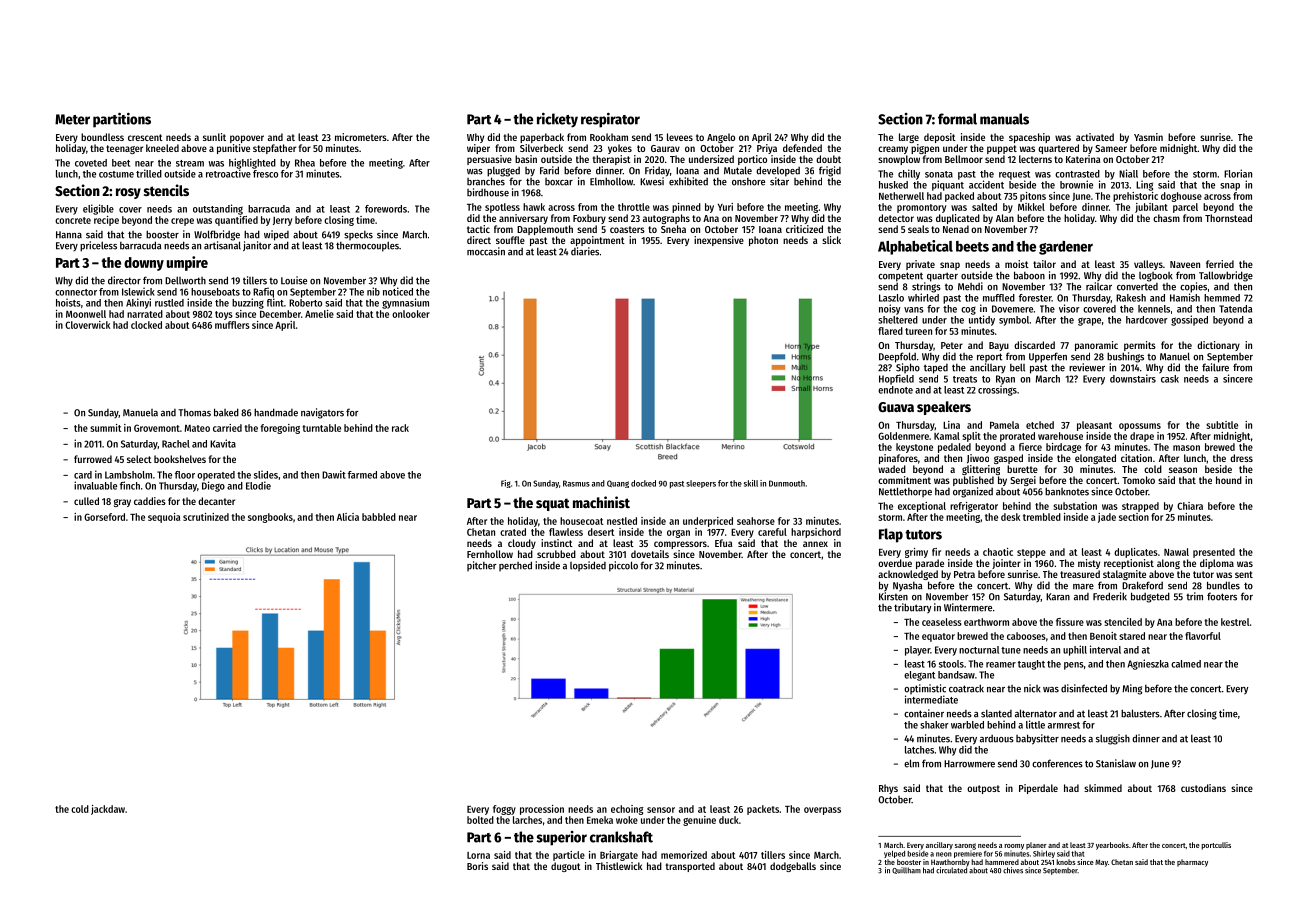 Image resolution: width=1308 pixels, height=924 pixels. What do you see at coordinates (957, 119) in the document?
I see `formal` at bounding box center [957, 119].
